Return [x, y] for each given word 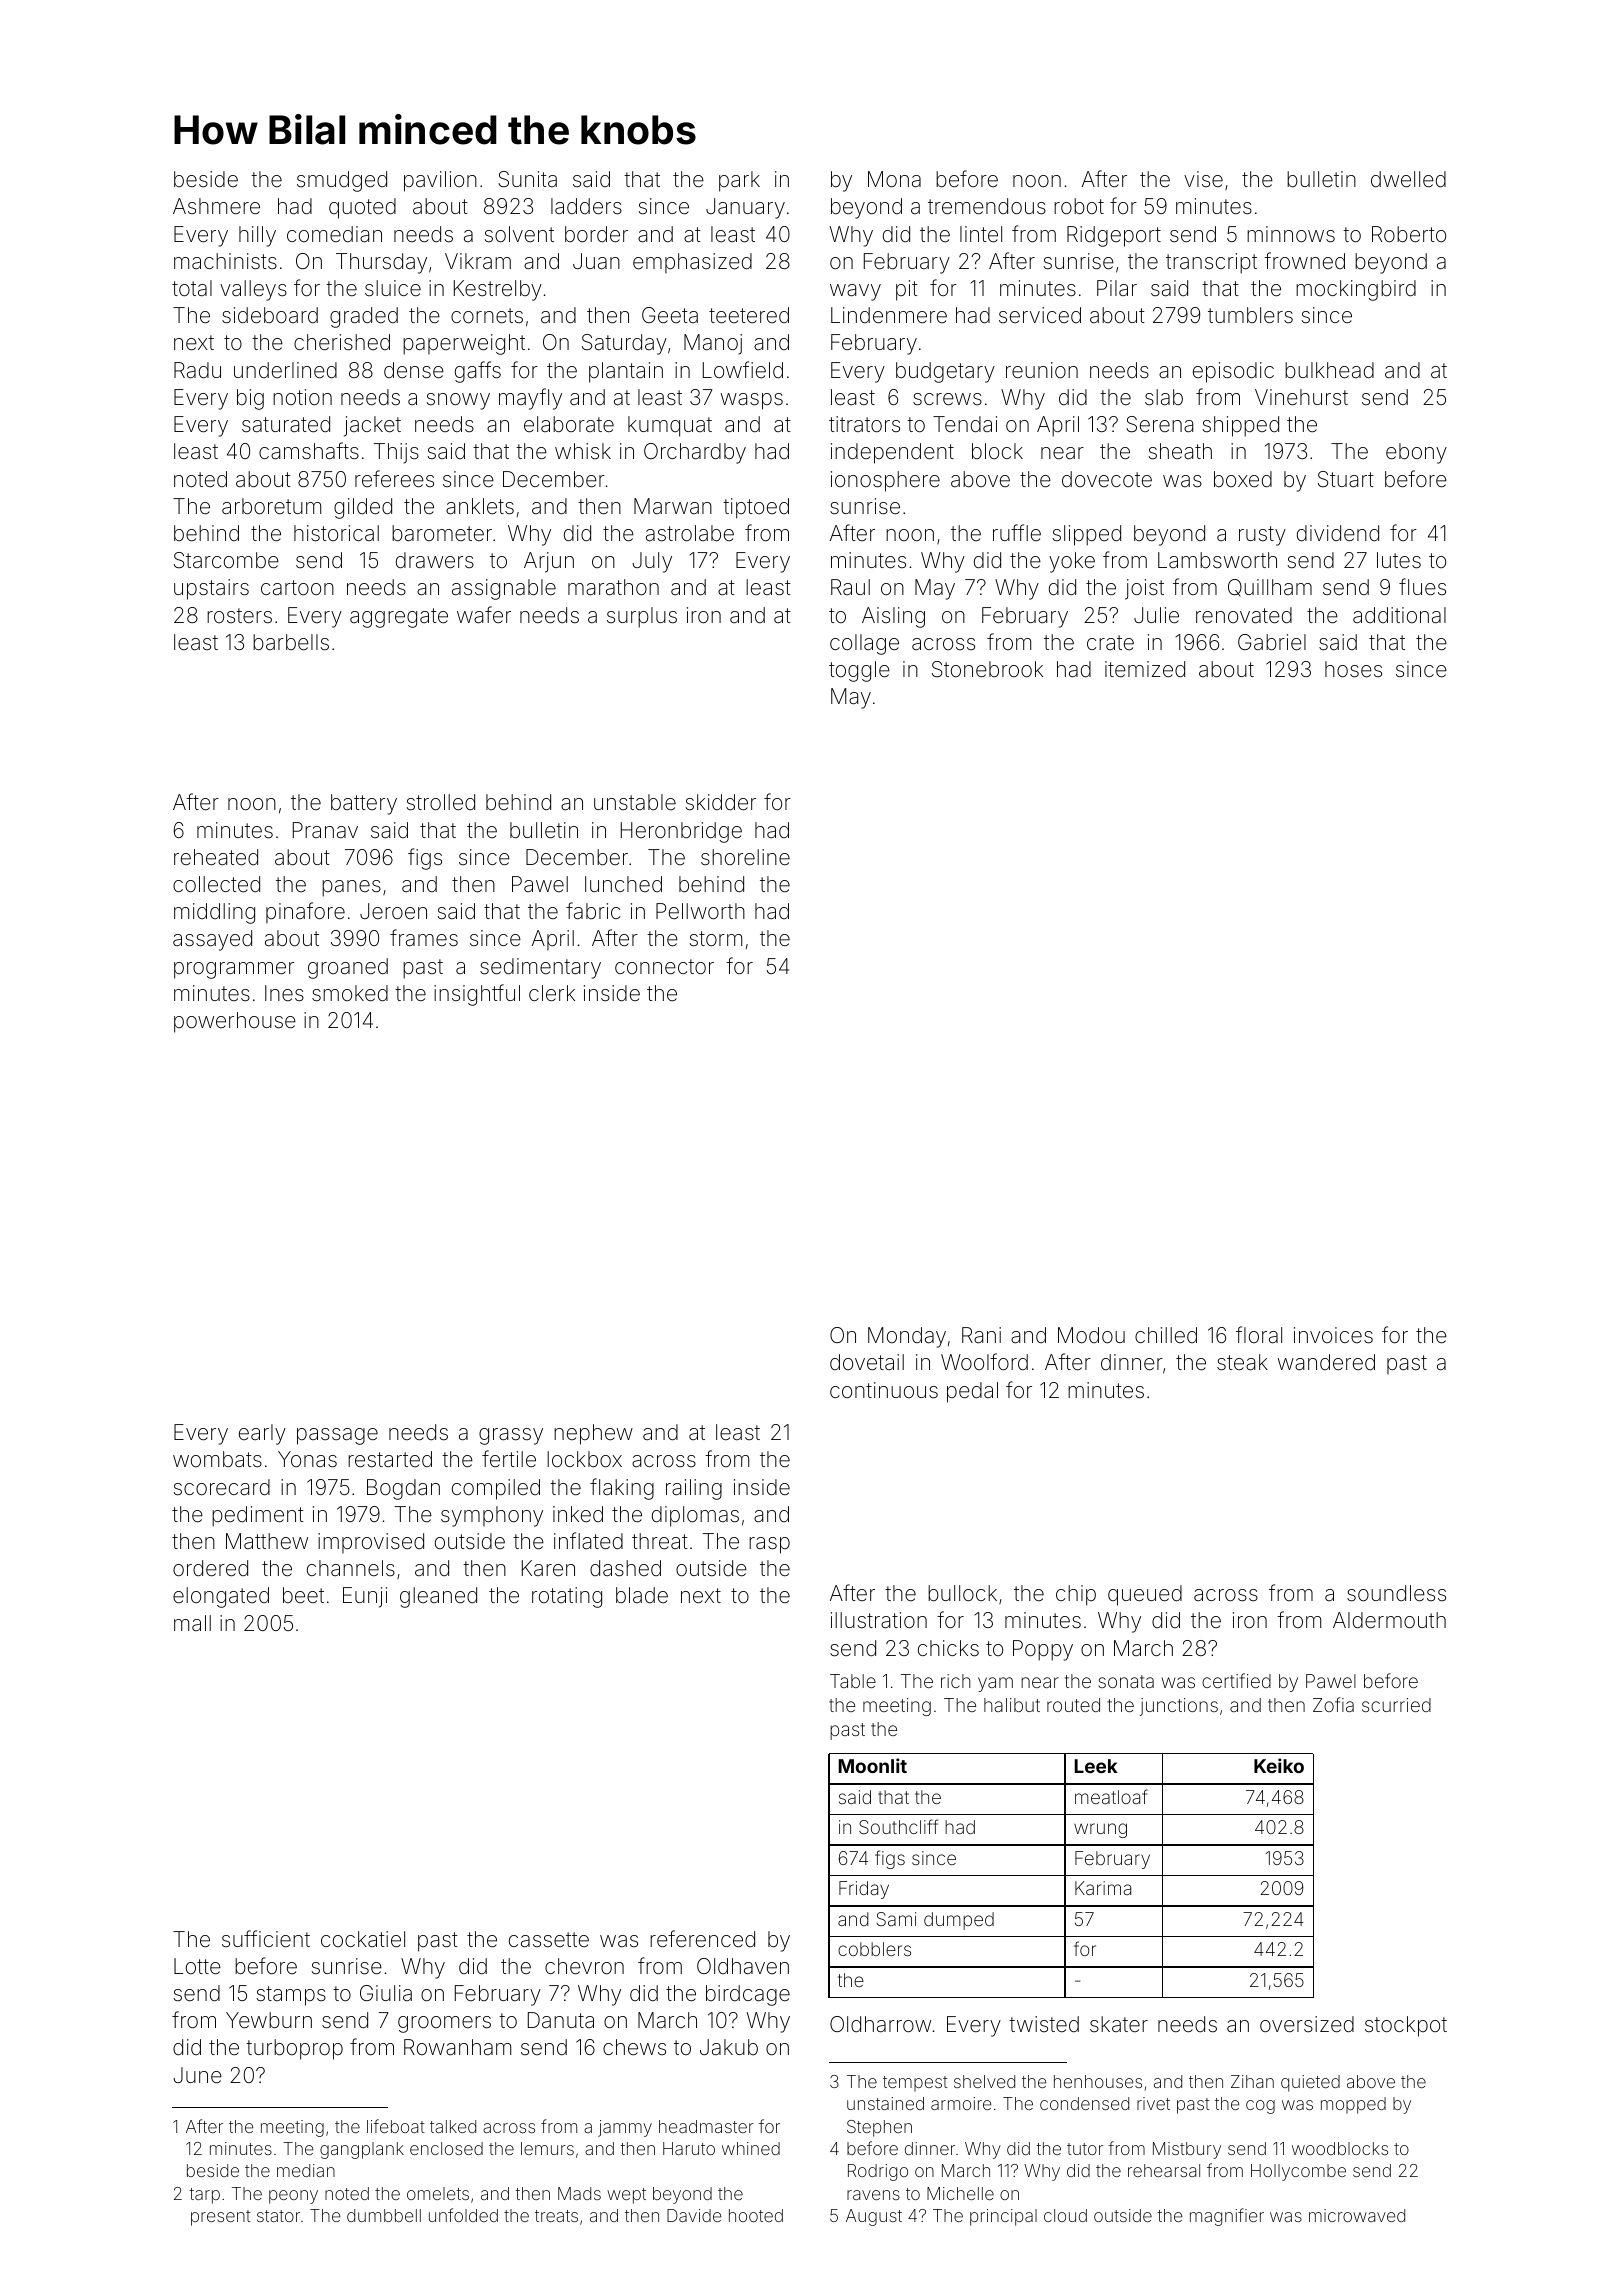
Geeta [670, 315]
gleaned [438, 1597]
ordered [210, 1568]
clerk [552, 993]
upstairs [211, 589]
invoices [1333, 1335]
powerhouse [235, 1022]
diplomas [695, 1516]
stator [278, 2216]
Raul [850, 587]
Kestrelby [498, 290]
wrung [1100, 1830]
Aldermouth [1389, 1620]
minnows [1291, 234]
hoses [1353, 669]
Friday [864, 1890]
